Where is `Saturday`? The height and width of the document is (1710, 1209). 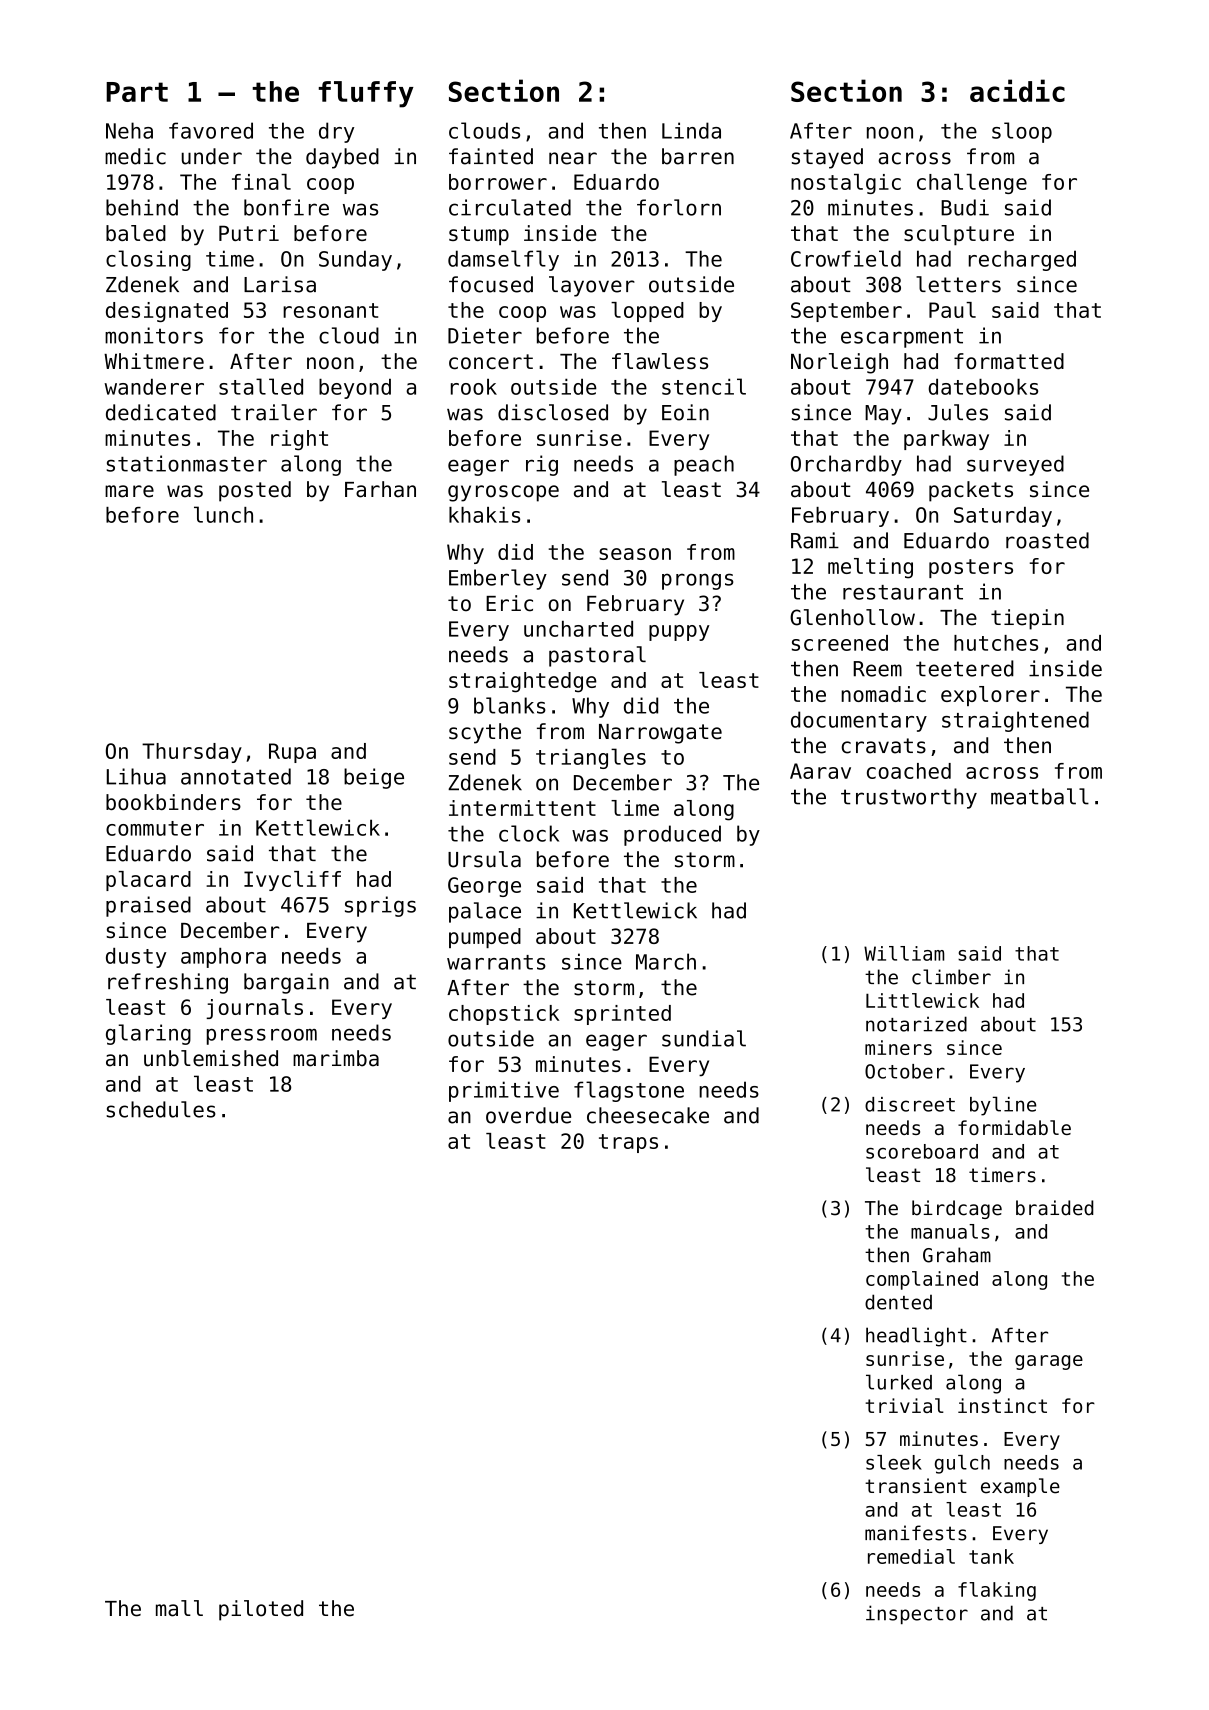
Saturday is located at coordinates (1003, 517).
